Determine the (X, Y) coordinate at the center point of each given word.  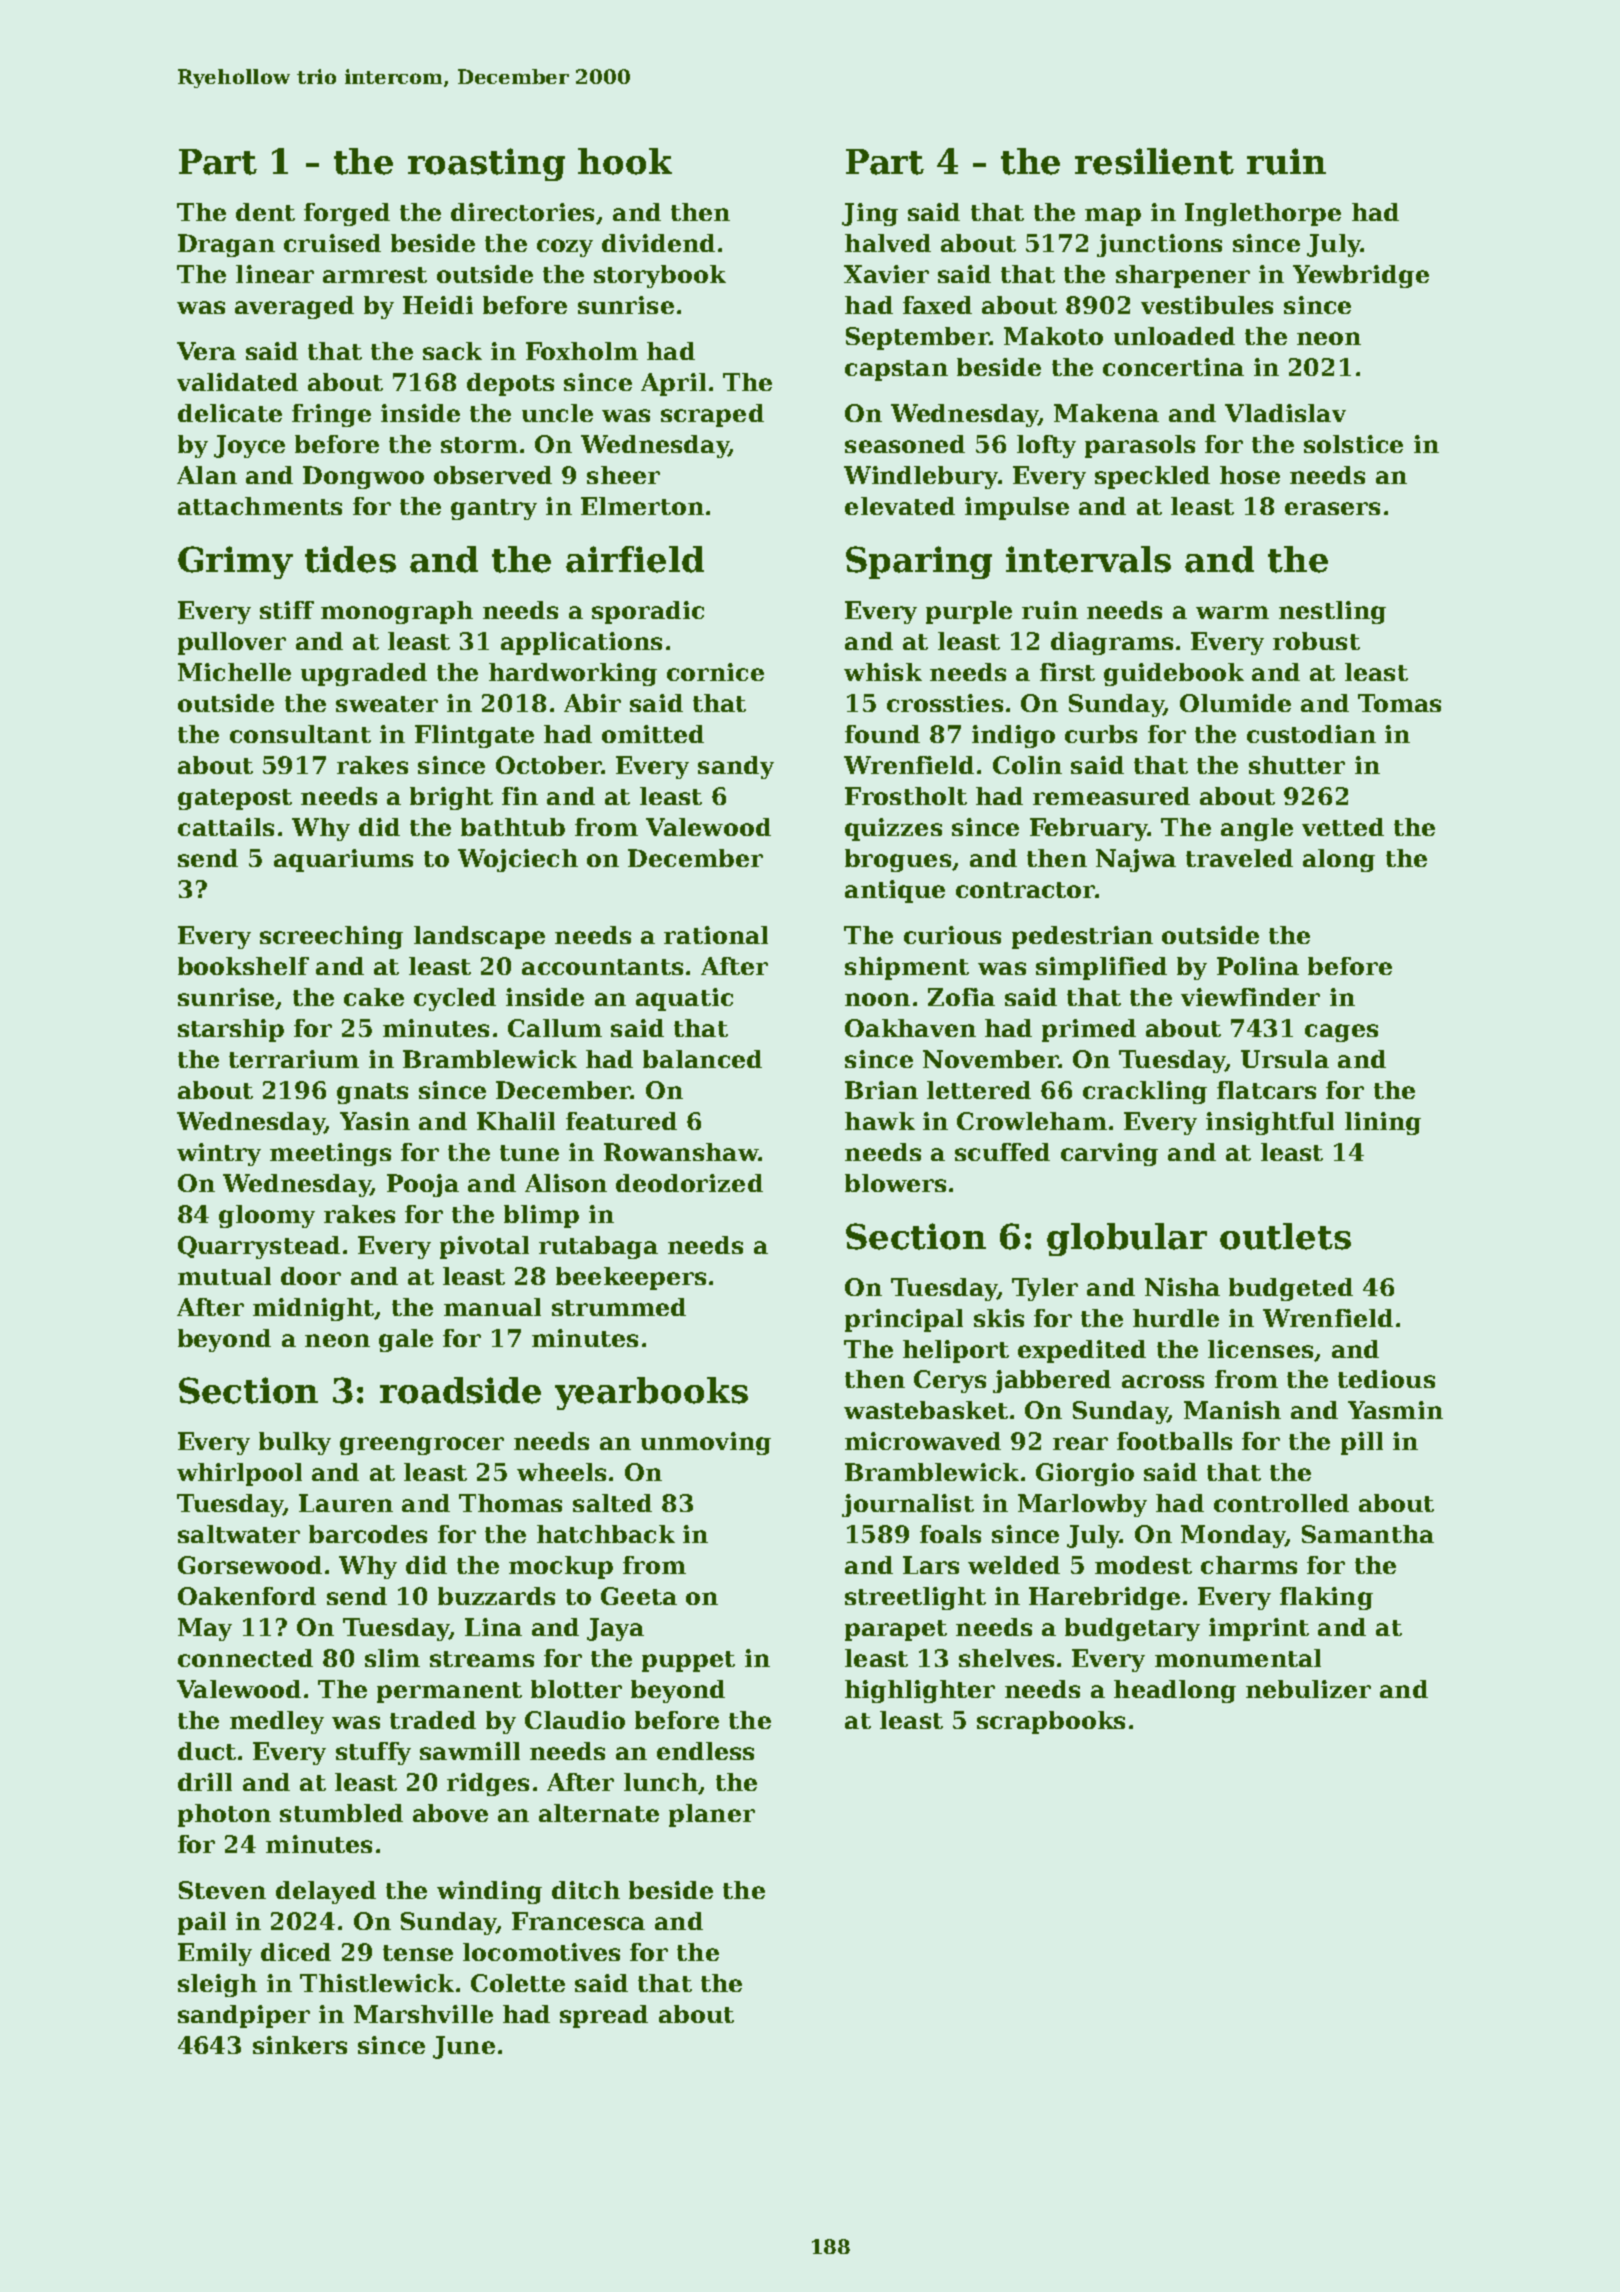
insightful (1270, 1123)
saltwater (239, 1534)
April (673, 384)
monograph (397, 612)
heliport (956, 1351)
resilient (1154, 161)
